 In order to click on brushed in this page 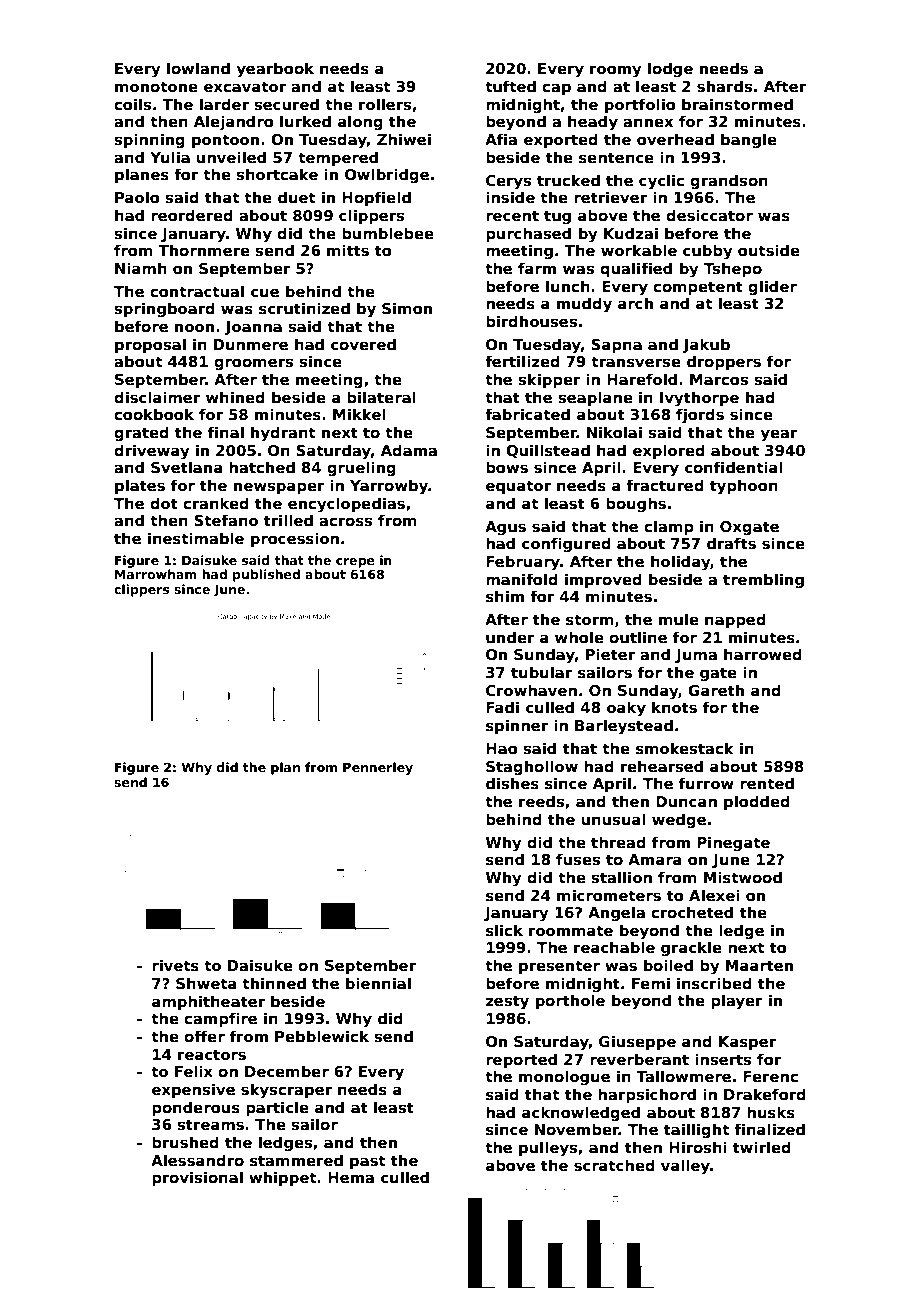, I will do `click(185, 1142)`.
